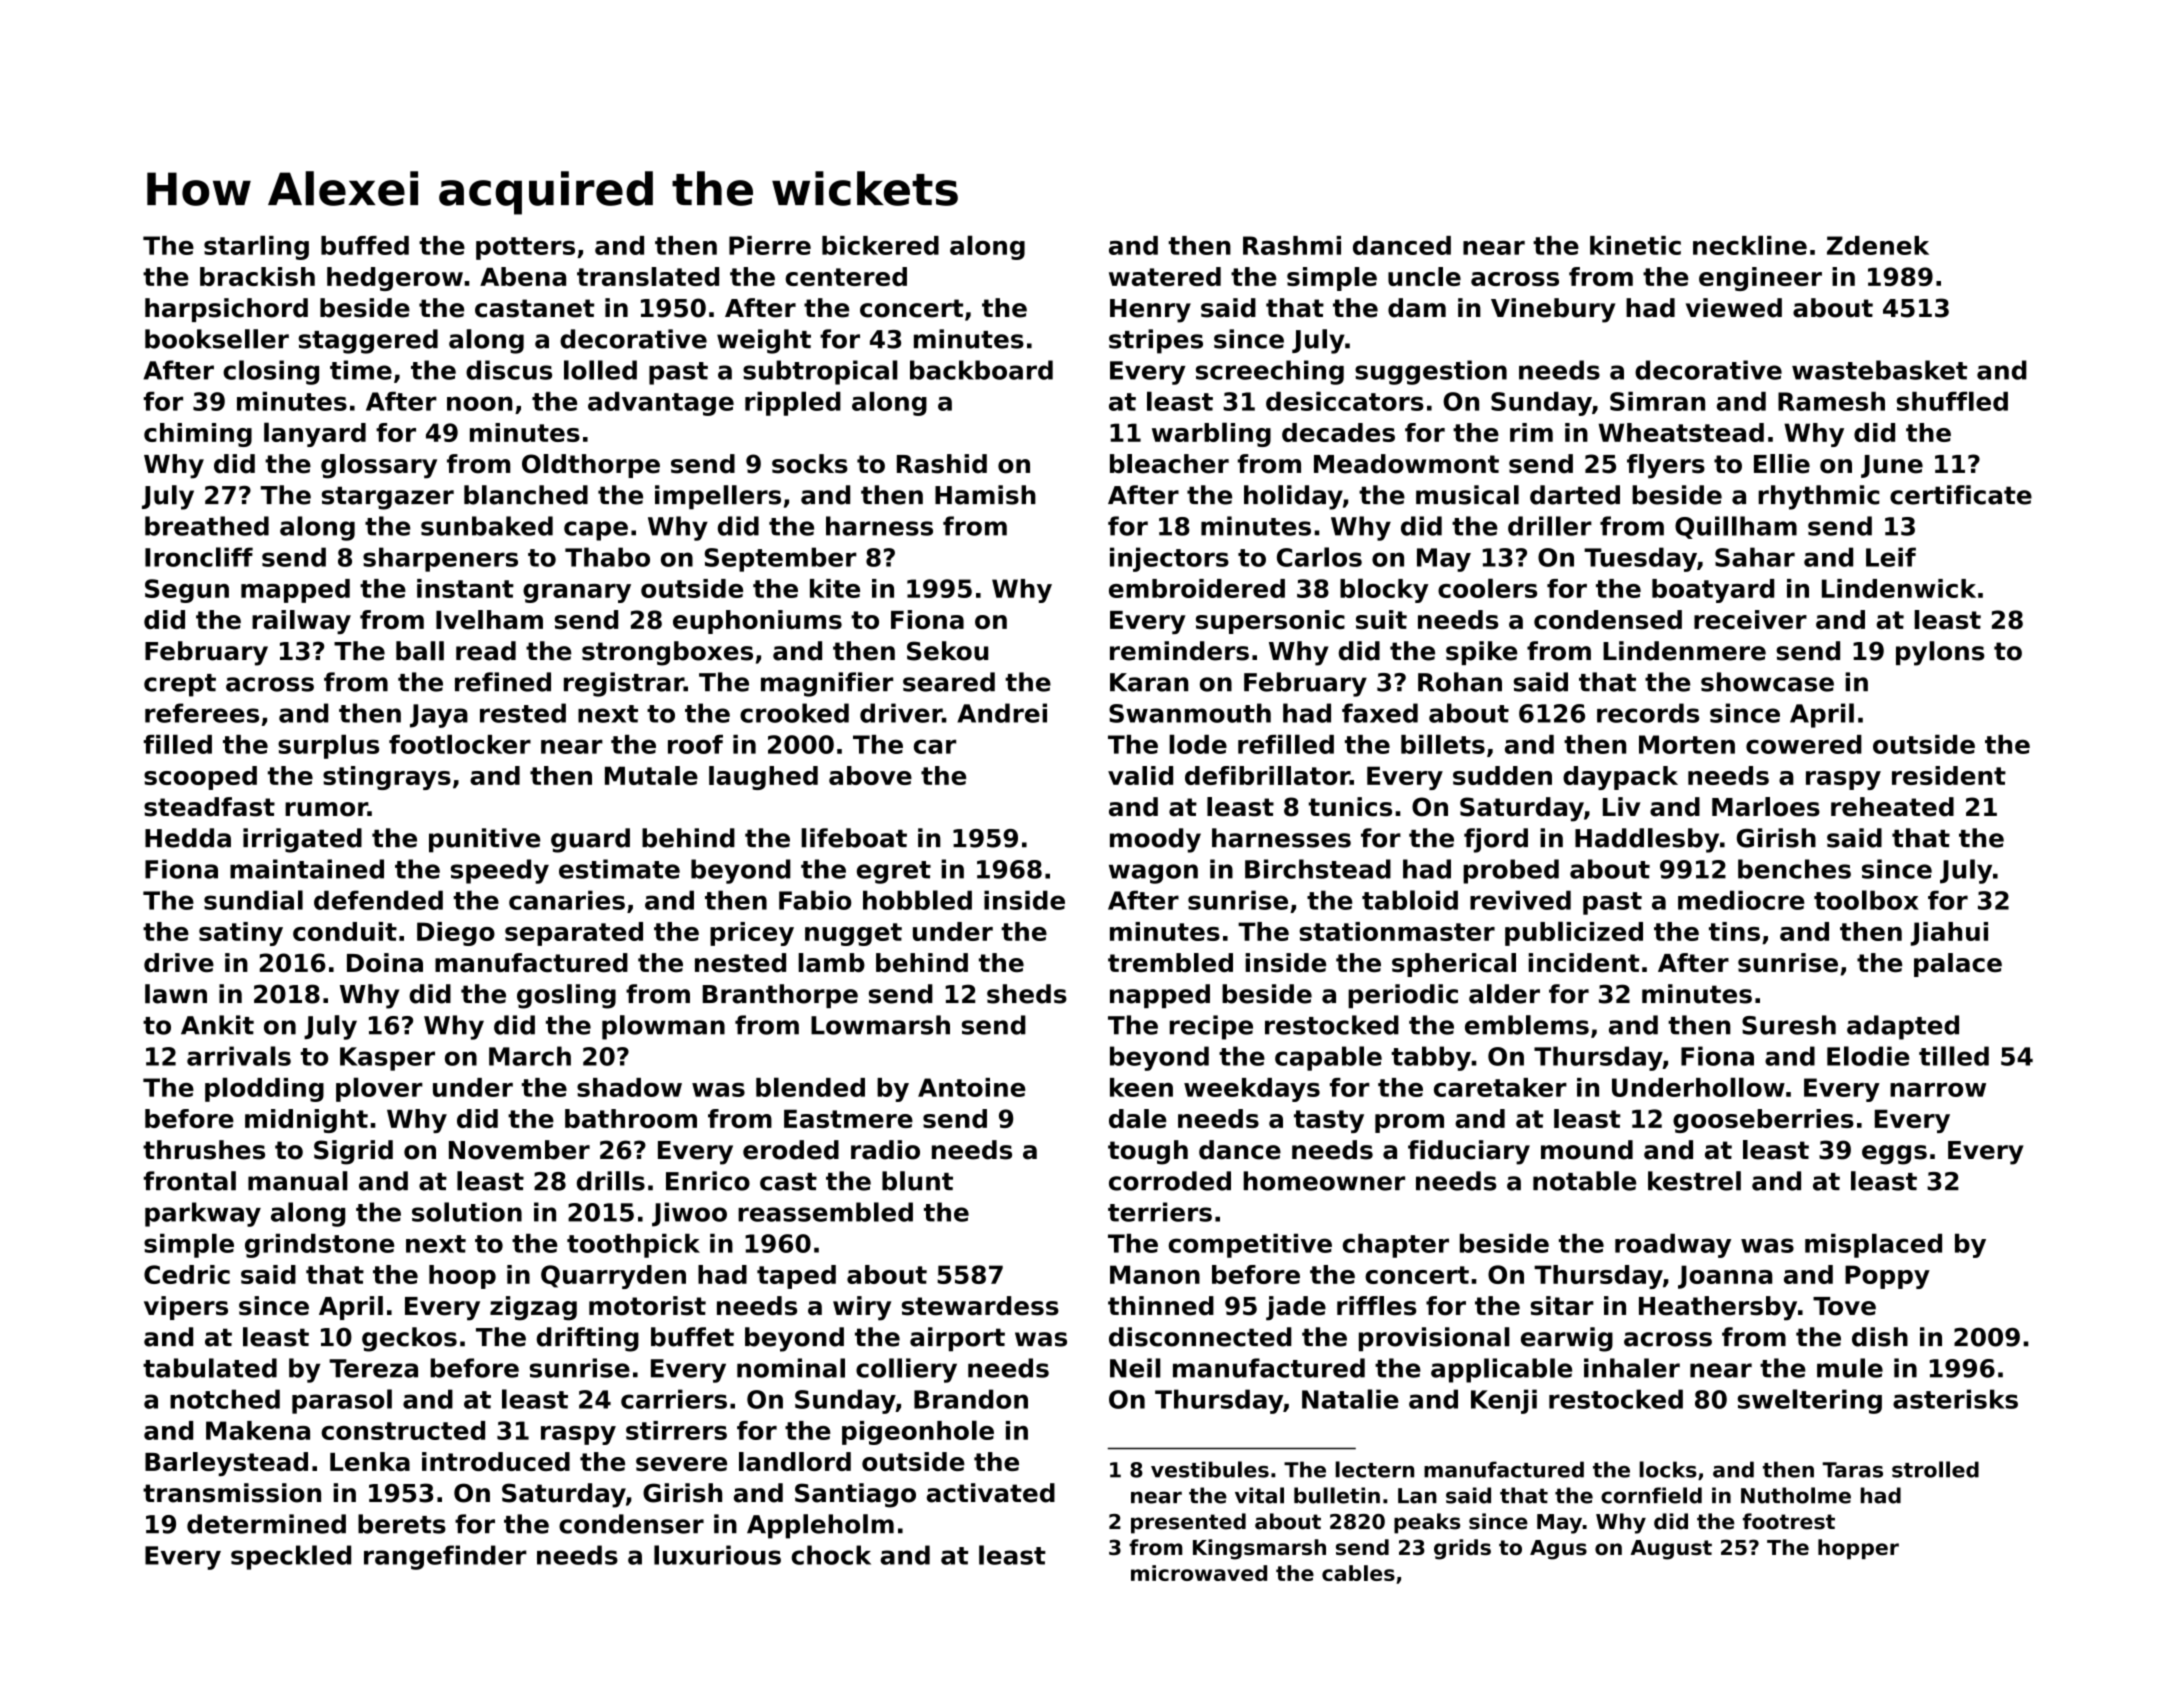 The width and height of the screenshot is (2178, 1683). Describe the element at coordinates (445, 1557) in the screenshot. I see `rangefinder` at that location.
